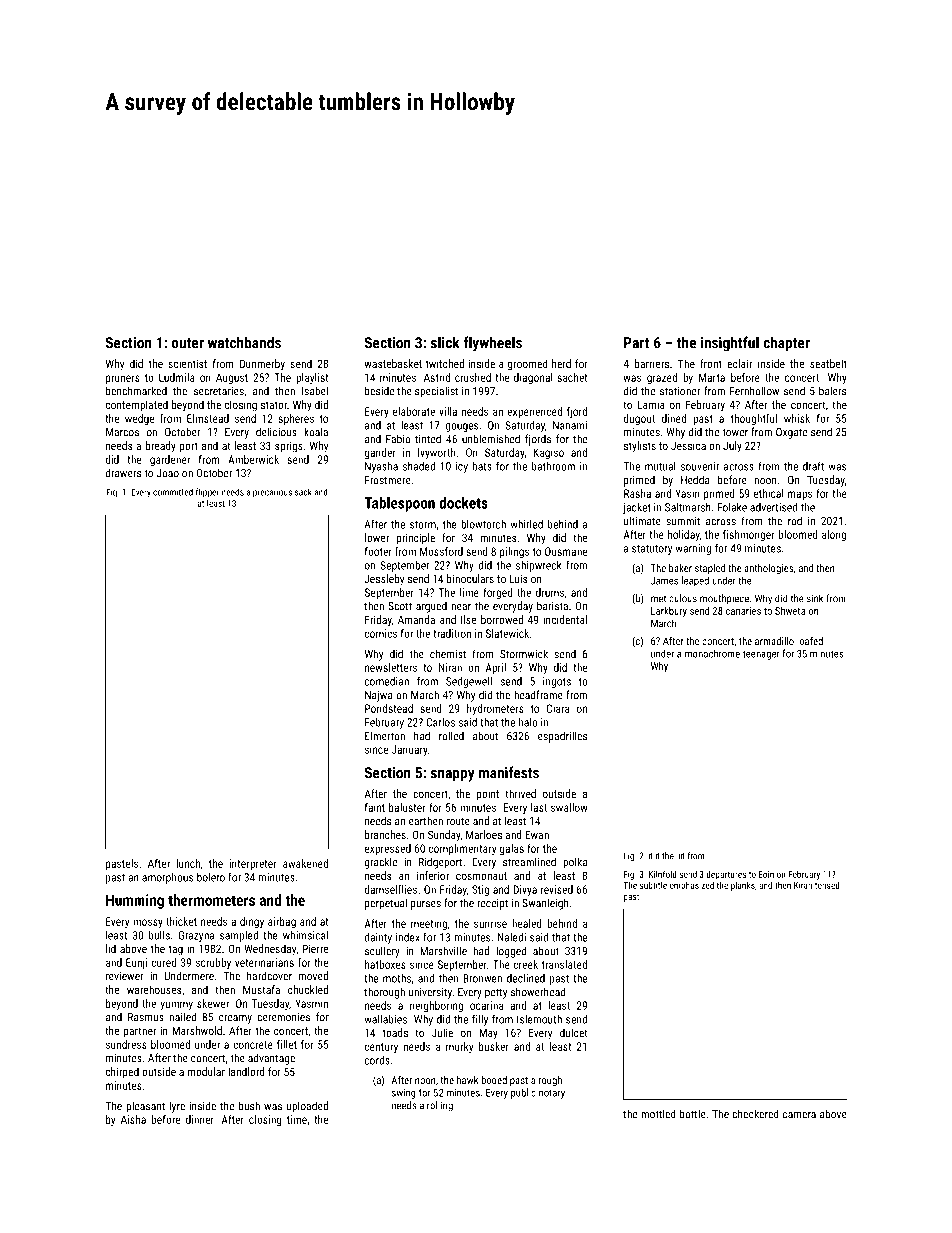 This screenshot has height=1233, width=952. What do you see at coordinates (761, 655) in the screenshot?
I see `teenager` at bounding box center [761, 655].
